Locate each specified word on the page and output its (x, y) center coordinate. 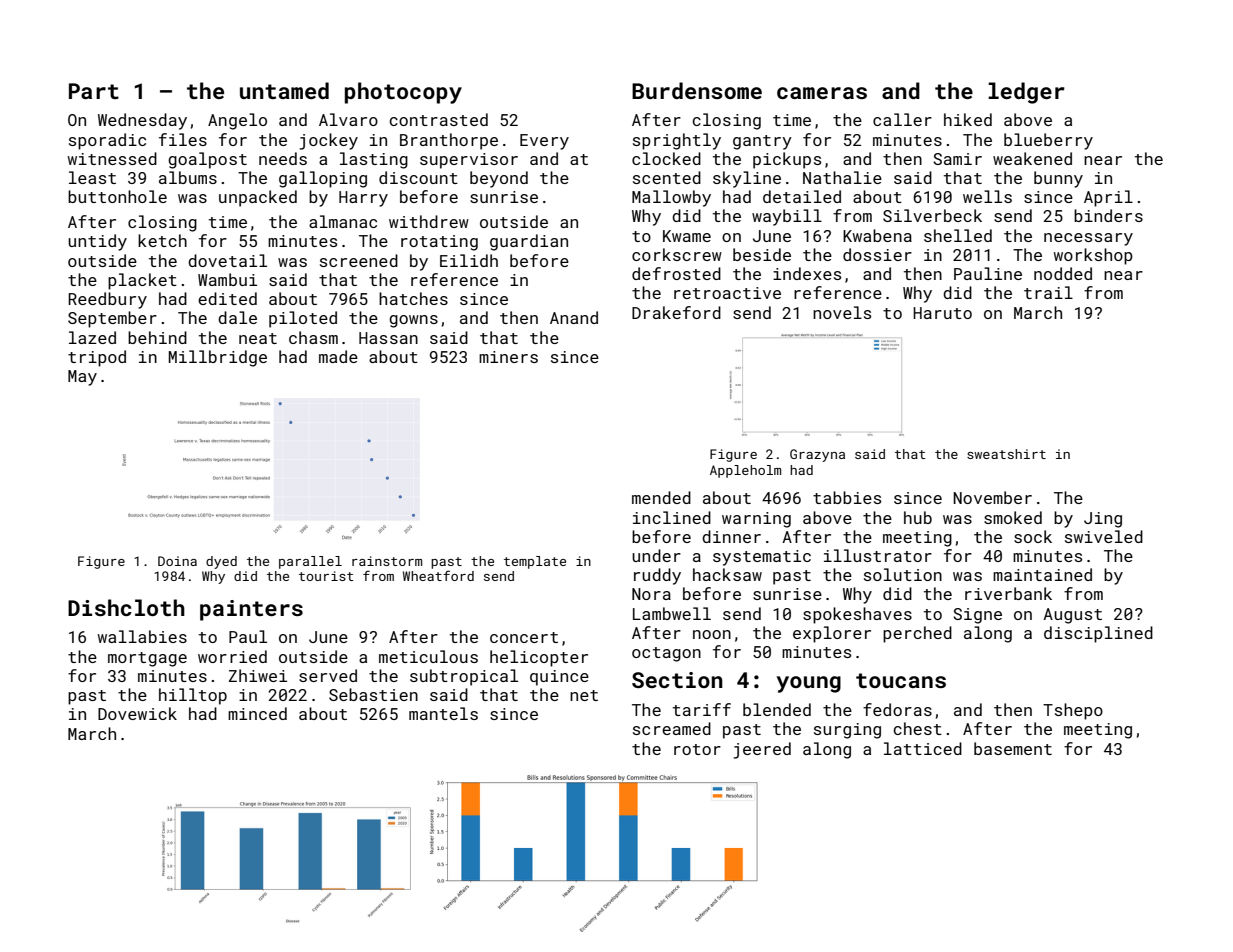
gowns (413, 321)
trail (1048, 292)
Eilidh (469, 260)
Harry (363, 199)
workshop (1093, 256)
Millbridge (218, 358)
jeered (762, 750)
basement (1013, 748)
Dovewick (137, 713)
